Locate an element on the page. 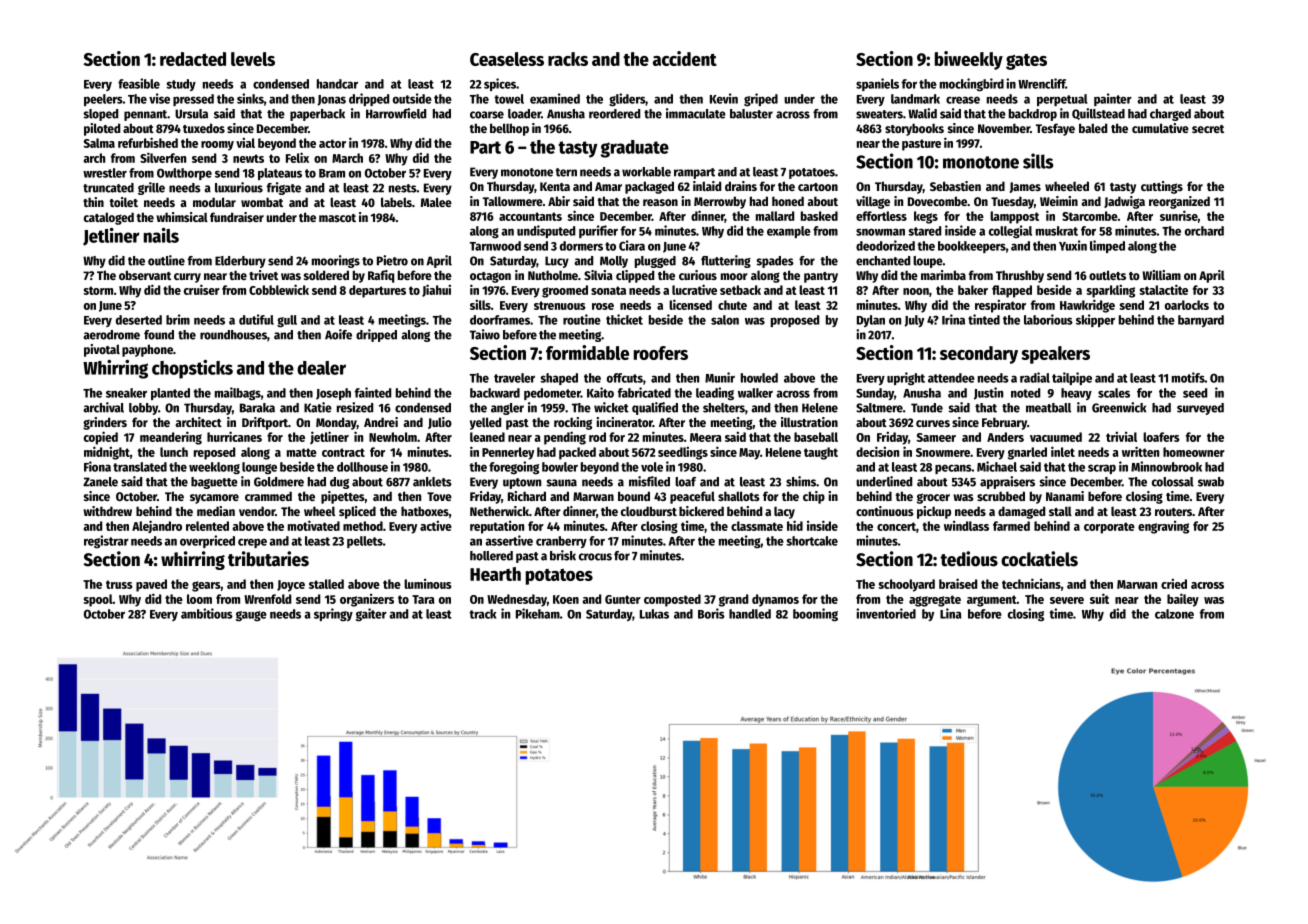 The width and height of the document is (1308, 924). gates is located at coordinates (1026, 62).
